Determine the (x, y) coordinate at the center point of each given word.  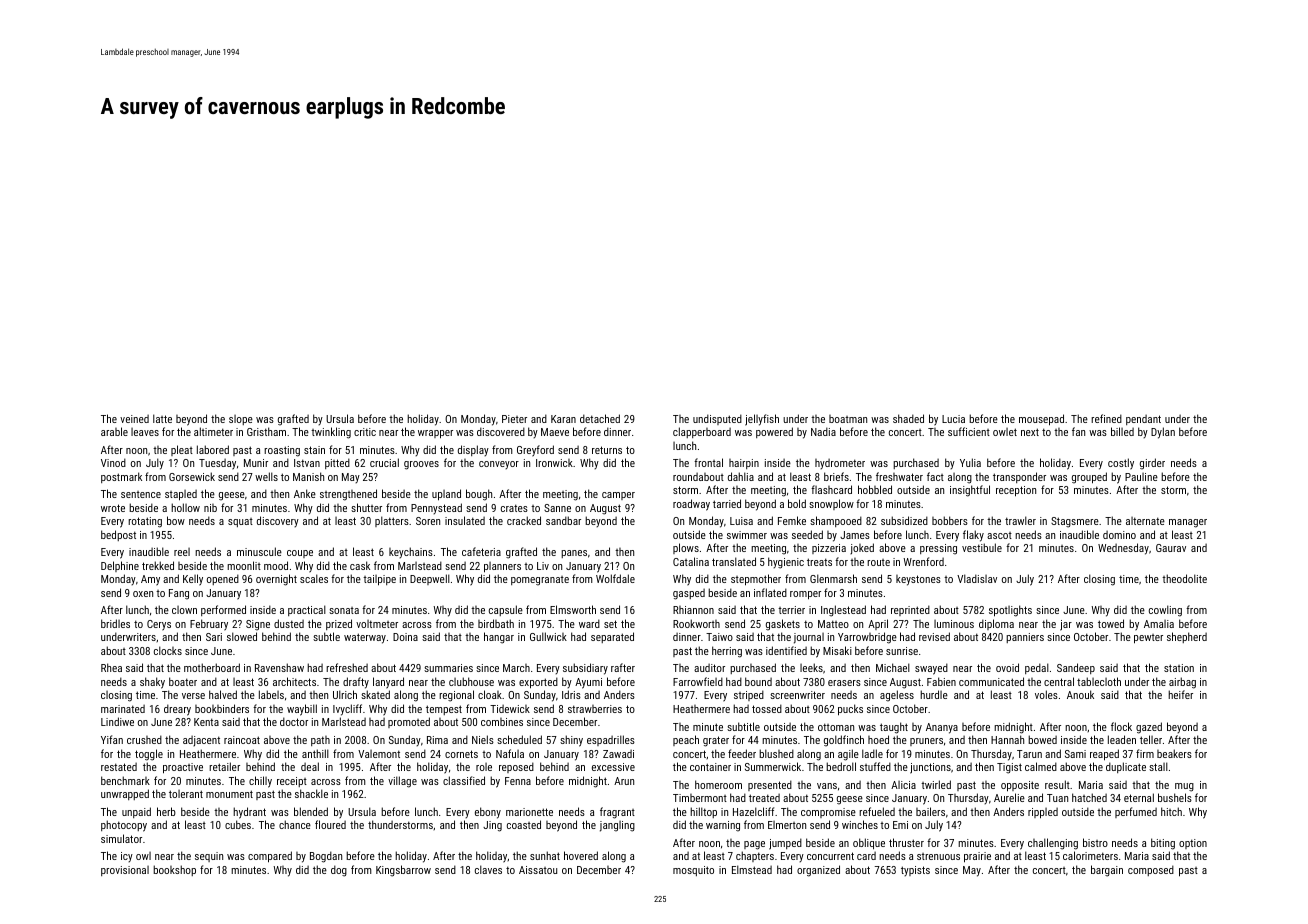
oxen (143, 594)
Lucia (953, 419)
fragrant (617, 813)
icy (127, 857)
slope (241, 420)
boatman (848, 419)
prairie (977, 857)
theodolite (1184, 578)
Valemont (379, 754)
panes (574, 554)
